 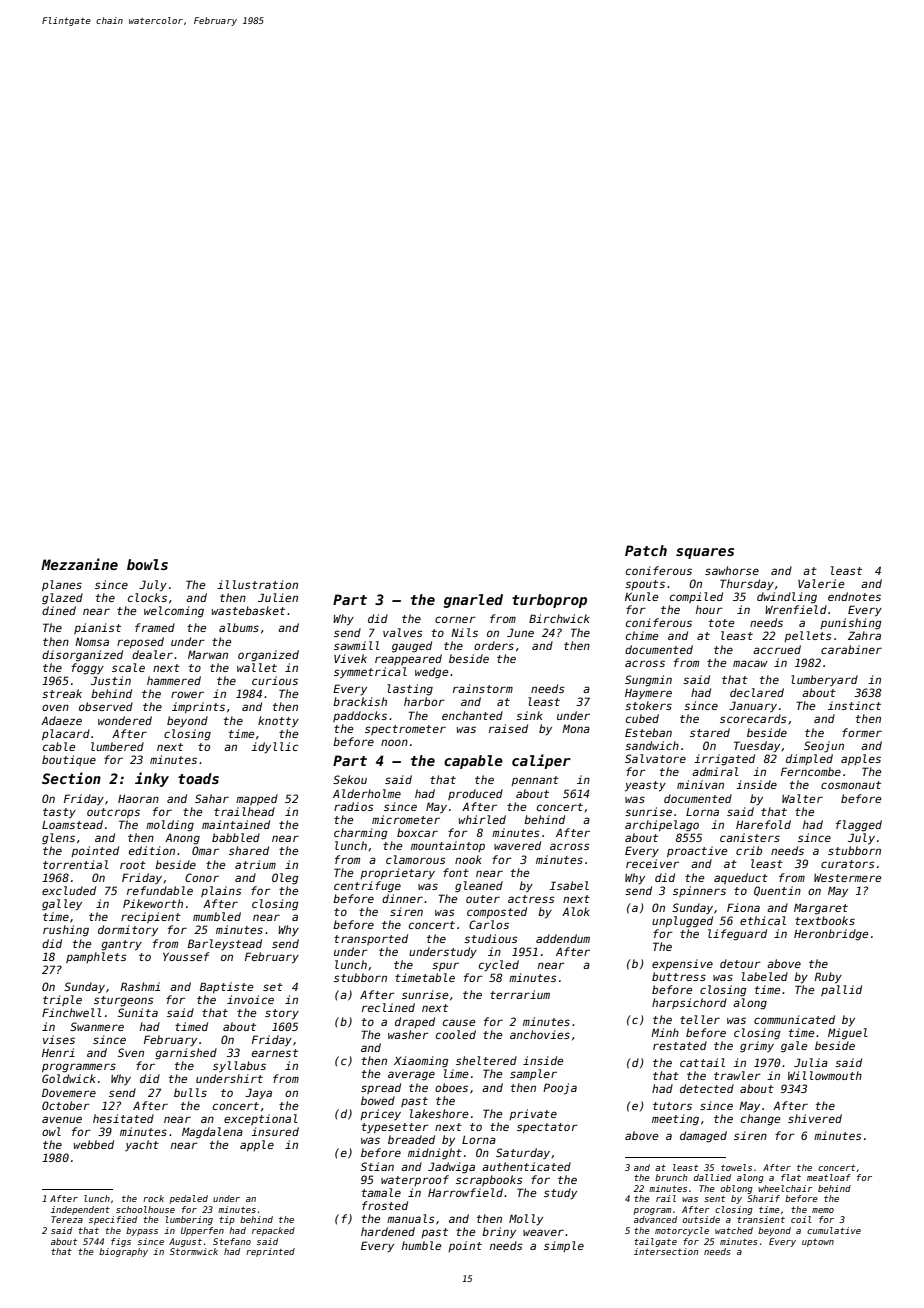 What do you see at coordinates (464, 632) in the screenshot?
I see `Nils` at bounding box center [464, 632].
